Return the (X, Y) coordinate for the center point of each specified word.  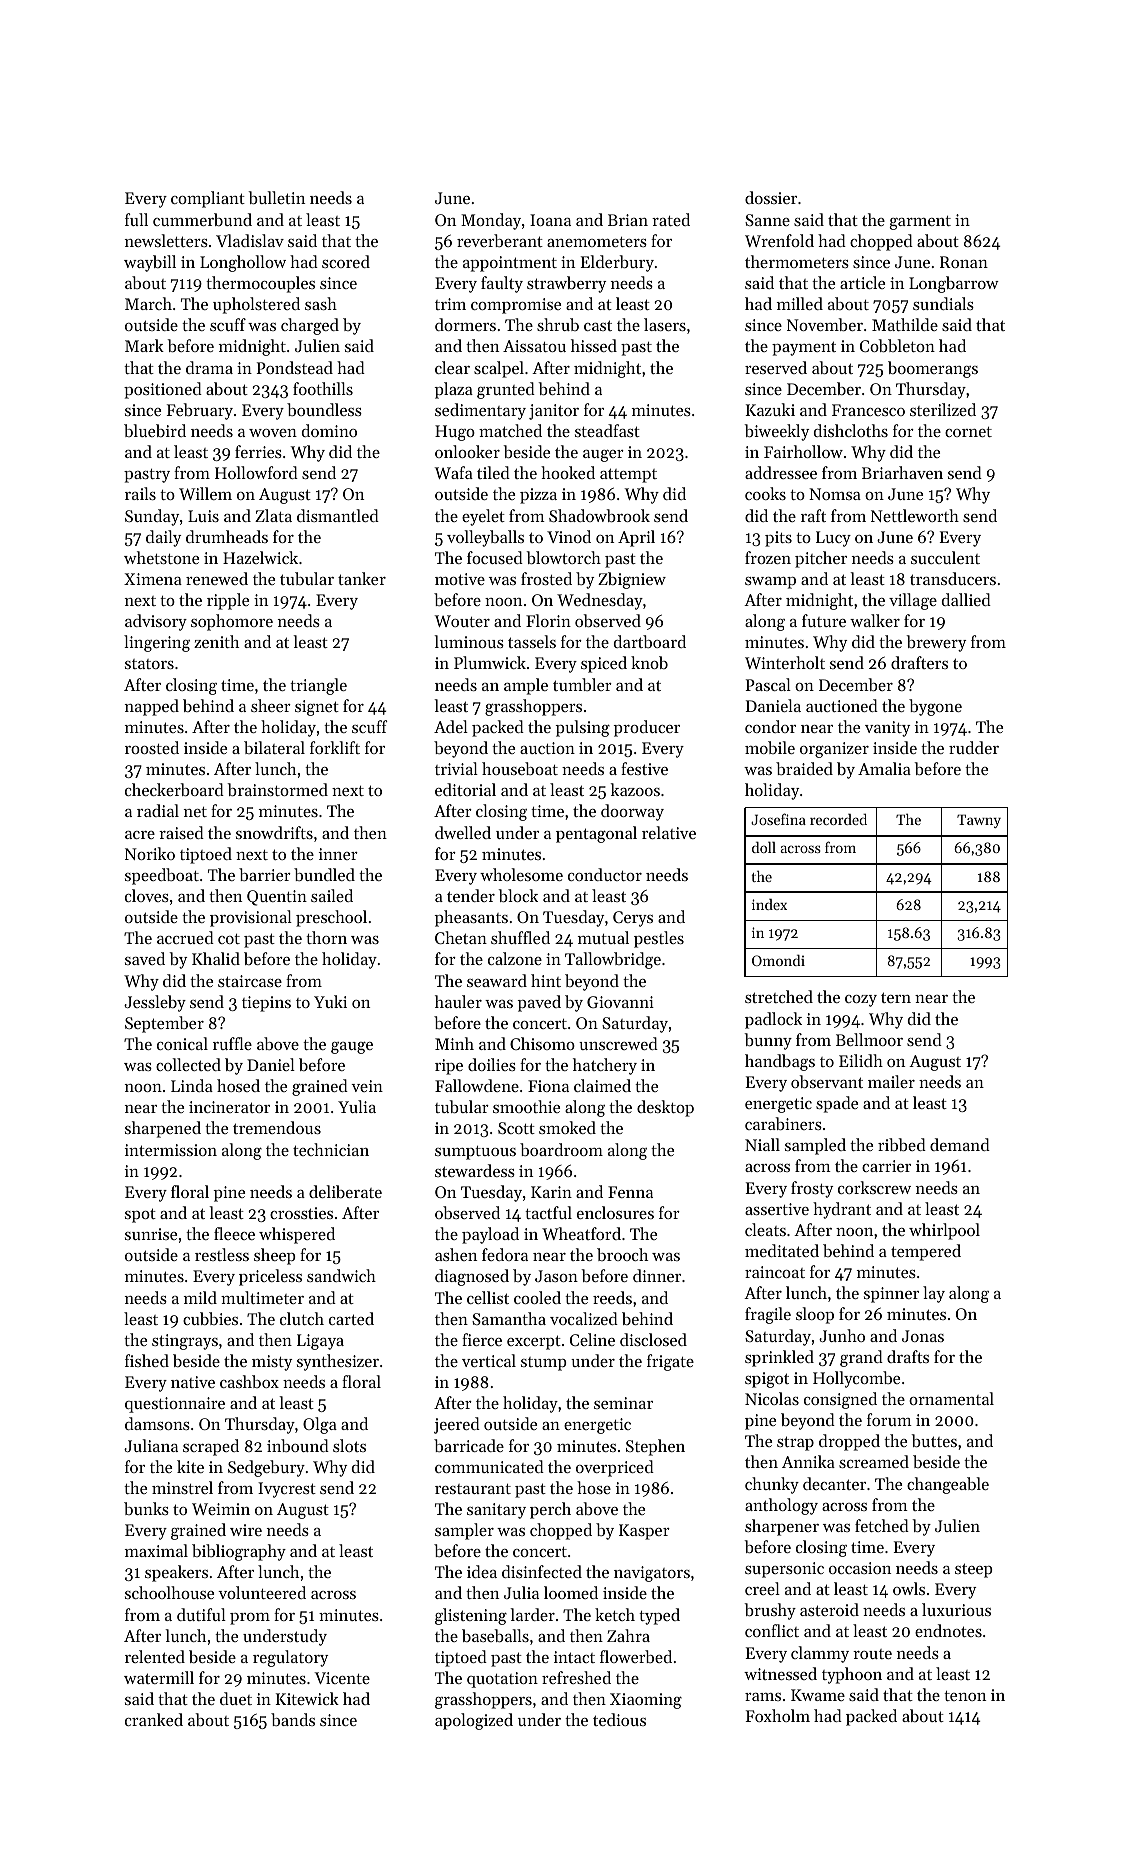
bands (293, 1719)
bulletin (276, 197)
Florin (548, 620)
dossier (771, 197)
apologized (474, 1721)
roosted (152, 747)
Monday (491, 221)
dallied (966, 599)
